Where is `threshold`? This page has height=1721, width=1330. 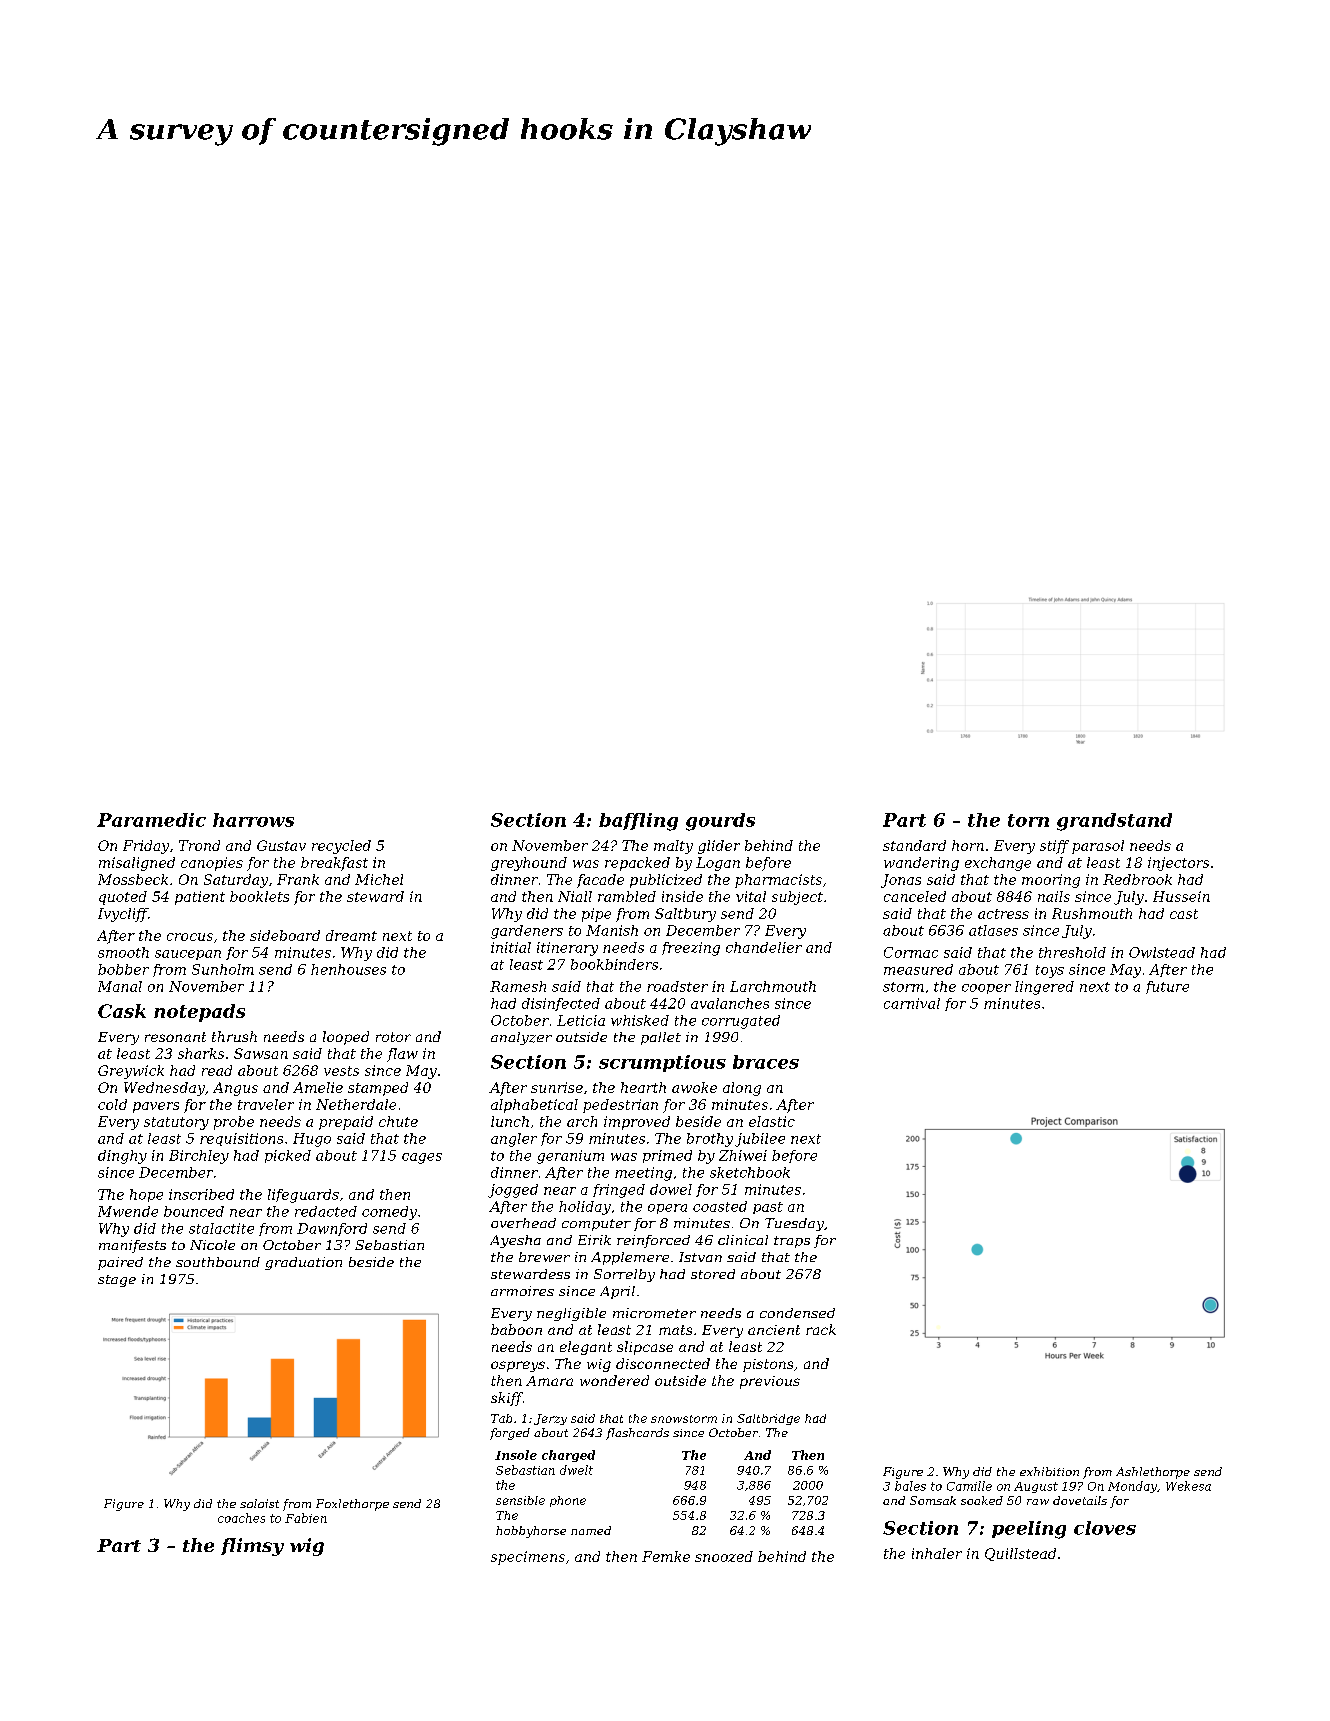 threshold is located at coordinates (1072, 952).
